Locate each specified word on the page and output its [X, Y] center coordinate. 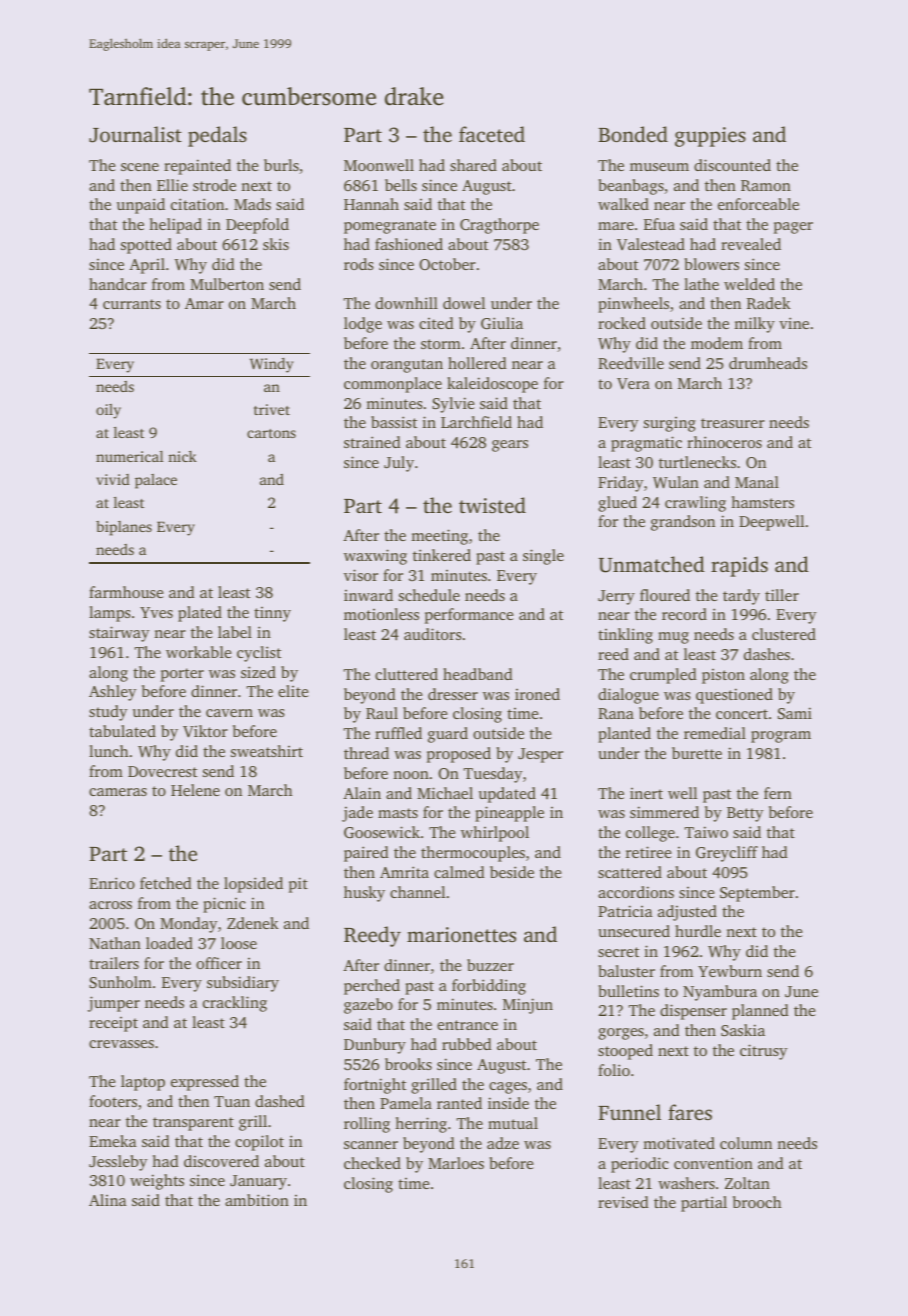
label [235, 632]
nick [182, 456]
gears [510, 446]
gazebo [368, 1006]
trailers [114, 963]
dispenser [693, 1012]
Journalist [135, 134]
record [684, 614]
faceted [492, 134]
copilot [259, 1143]
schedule [429, 595]
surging [670, 424]
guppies [710, 137]
